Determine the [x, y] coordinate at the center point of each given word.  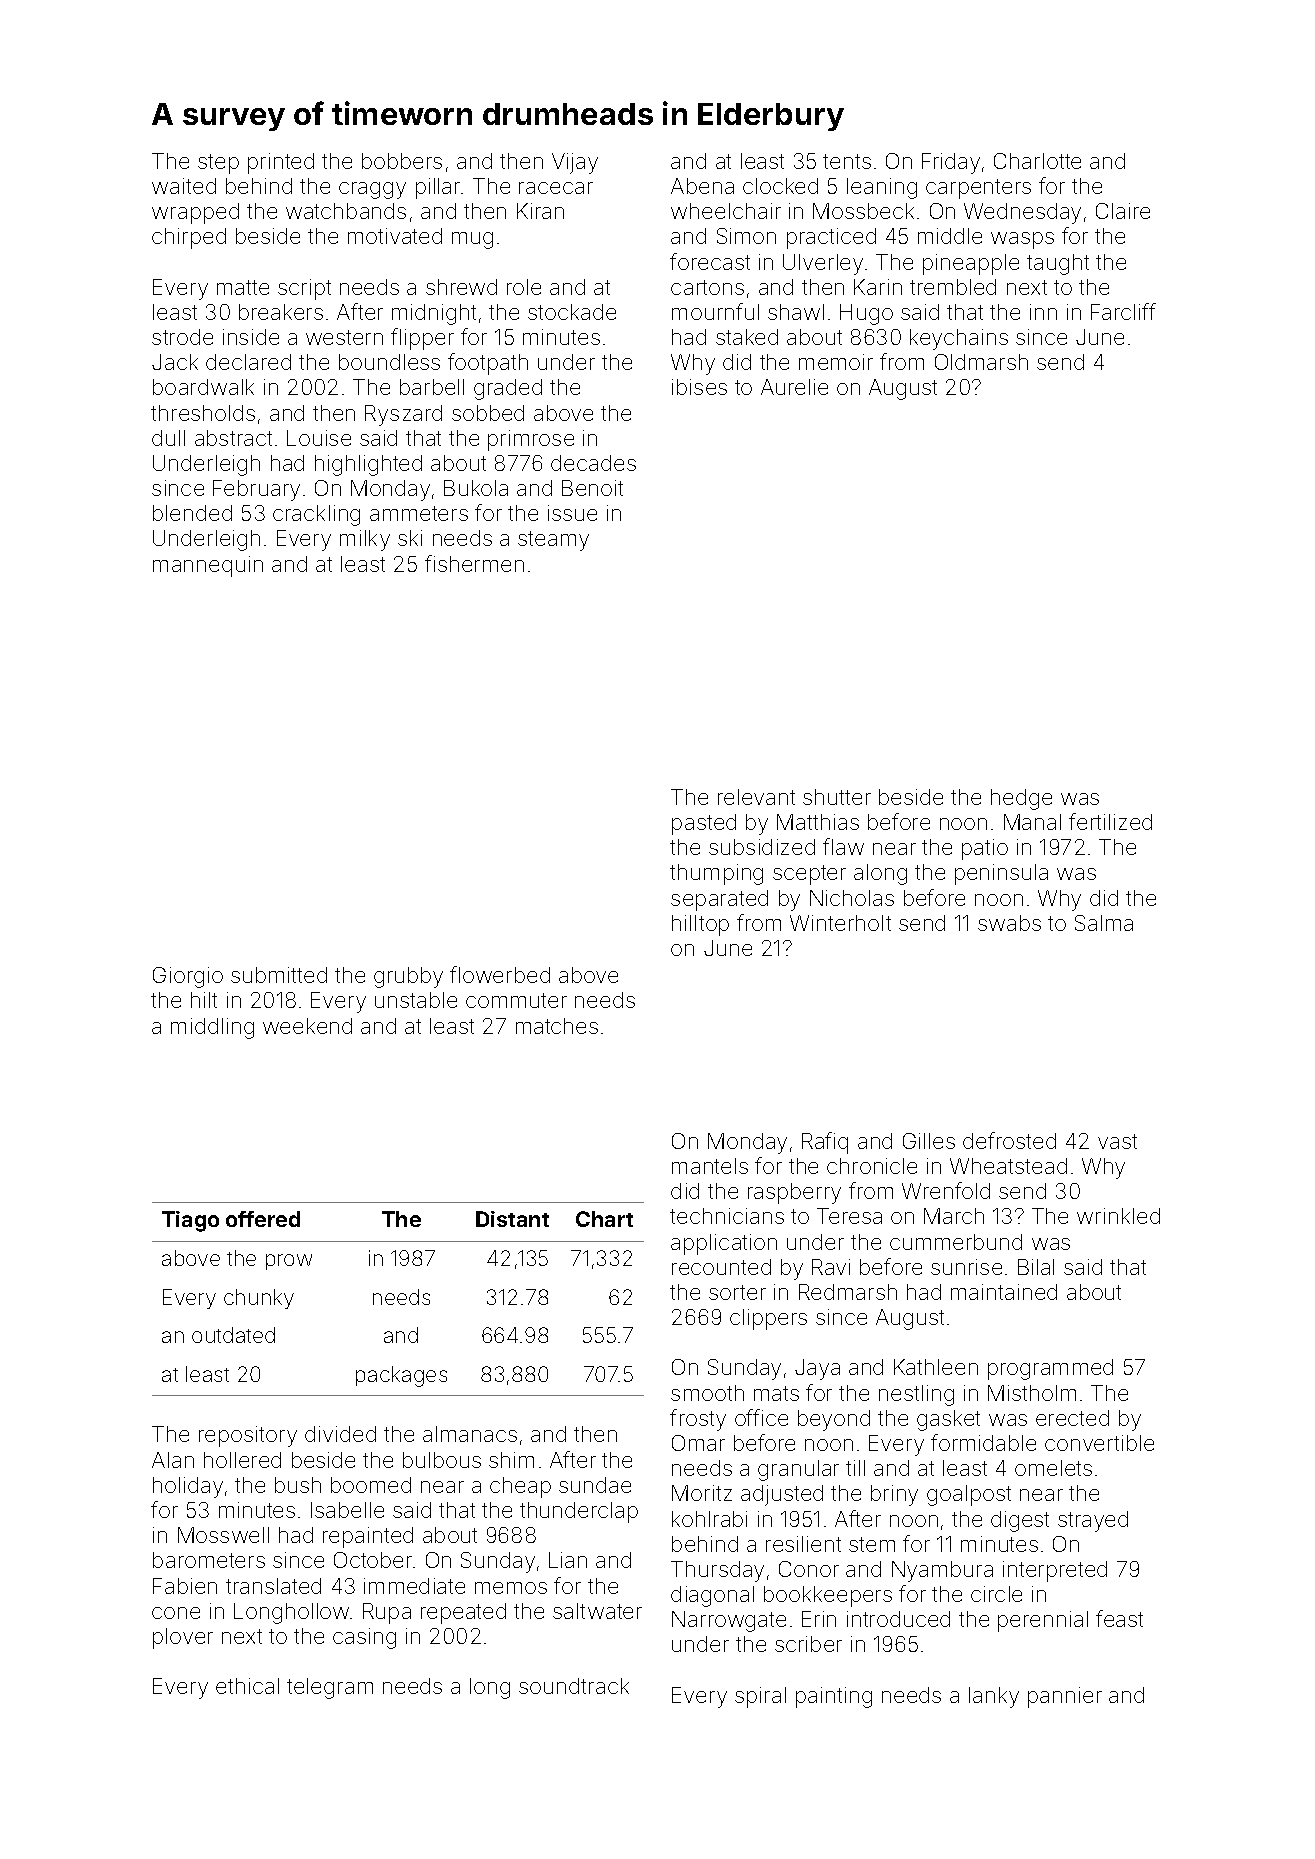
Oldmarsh [981, 362]
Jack [175, 362]
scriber [808, 1644]
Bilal [1036, 1267]
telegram [330, 1688]
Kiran [540, 211]
